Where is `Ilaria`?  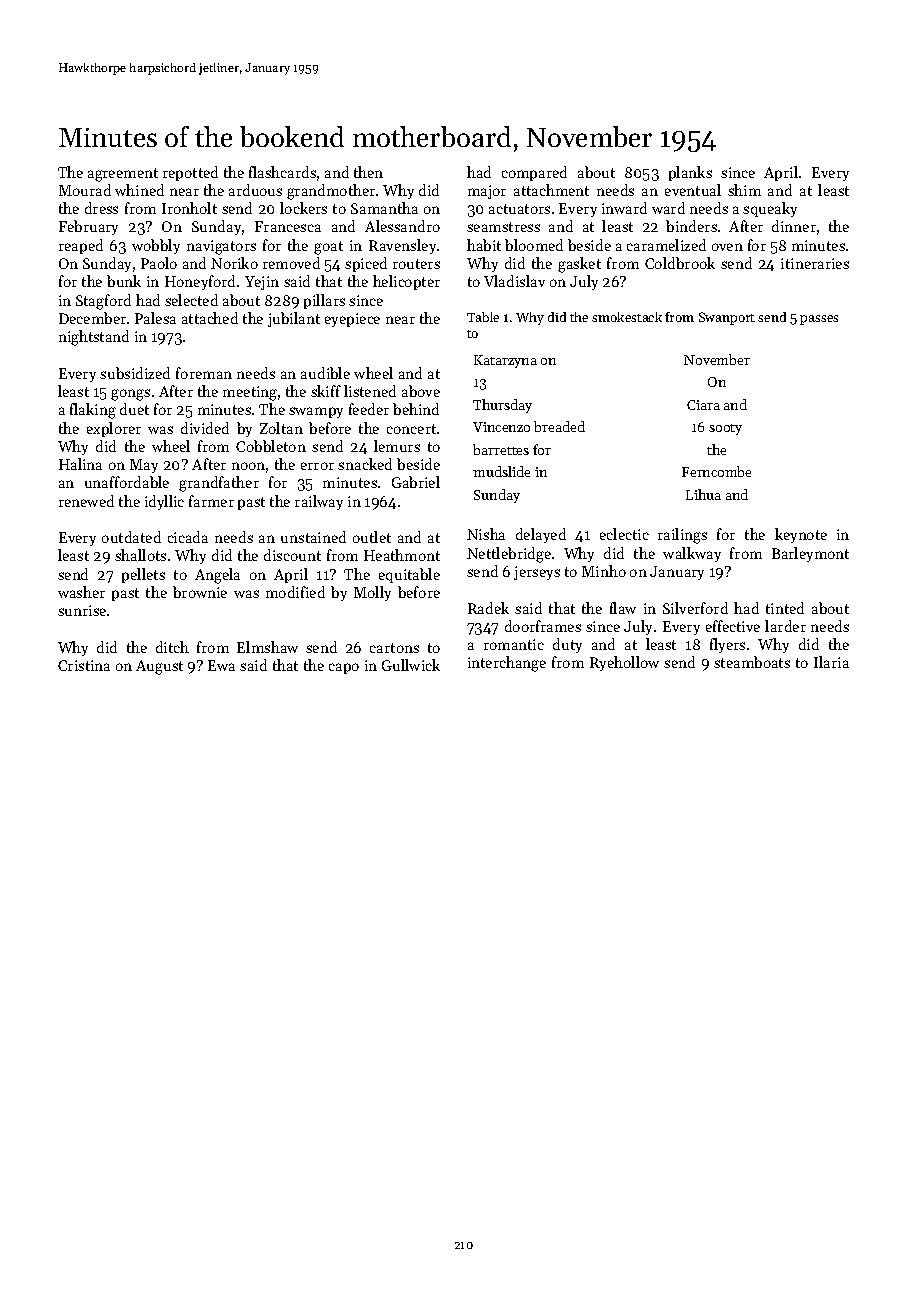 Ilaria is located at coordinates (831, 662).
